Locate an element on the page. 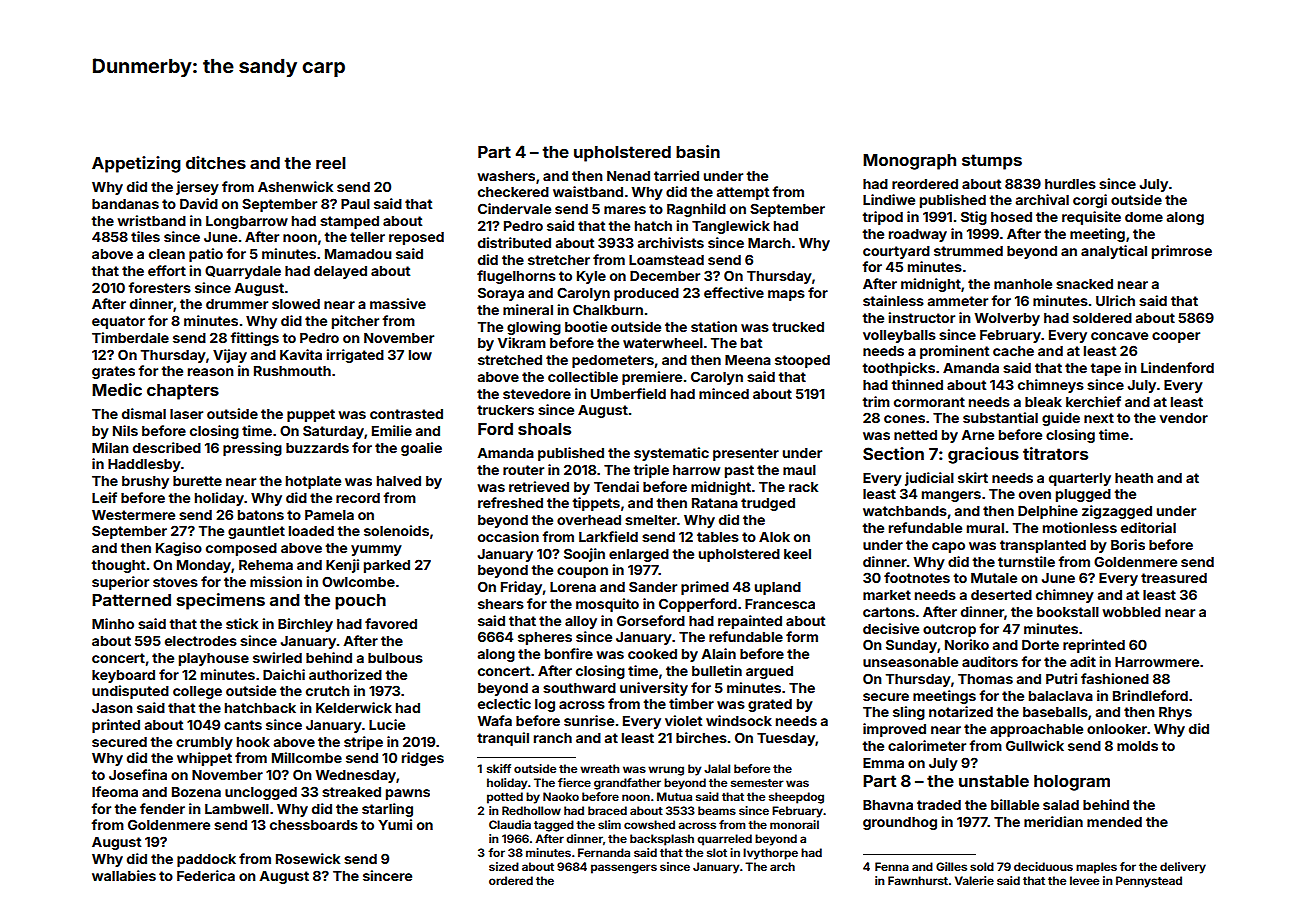 The width and height of the page is (1308, 924). hotplate is located at coordinates (313, 482).
